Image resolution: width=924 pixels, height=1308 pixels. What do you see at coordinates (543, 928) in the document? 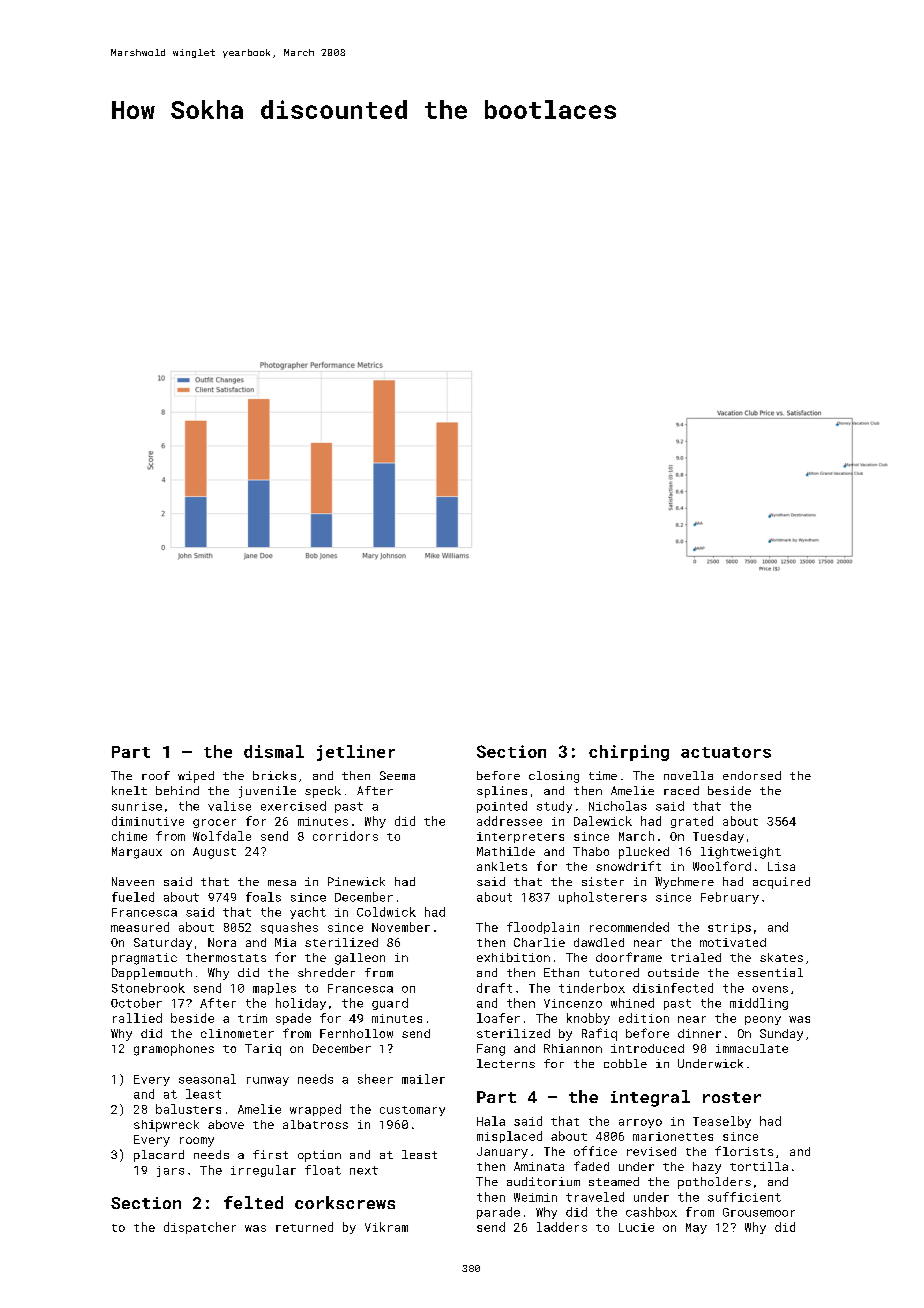
I see `floodplain` at bounding box center [543, 928].
